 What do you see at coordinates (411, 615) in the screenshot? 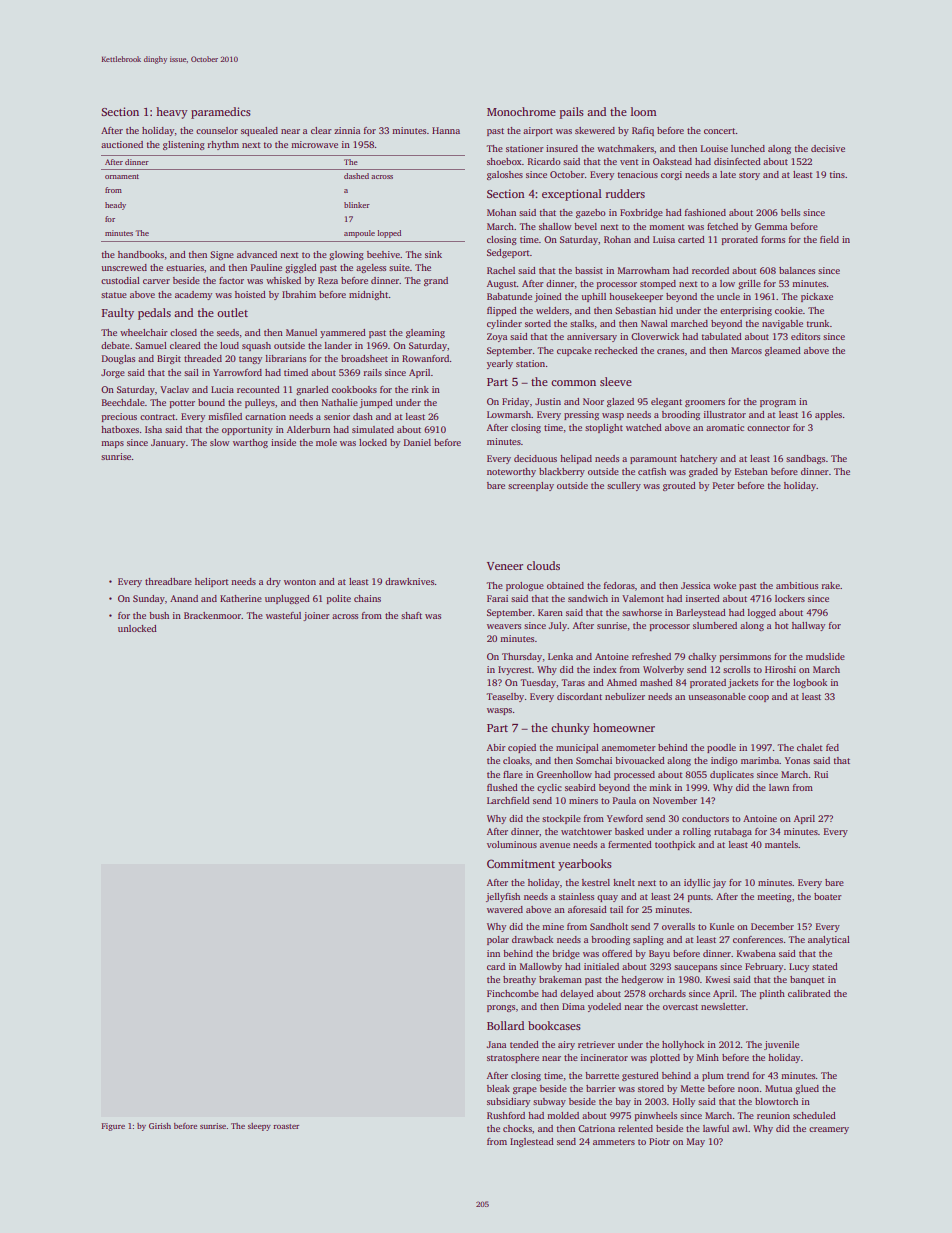
I see `shaft` at bounding box center [411, 615].
